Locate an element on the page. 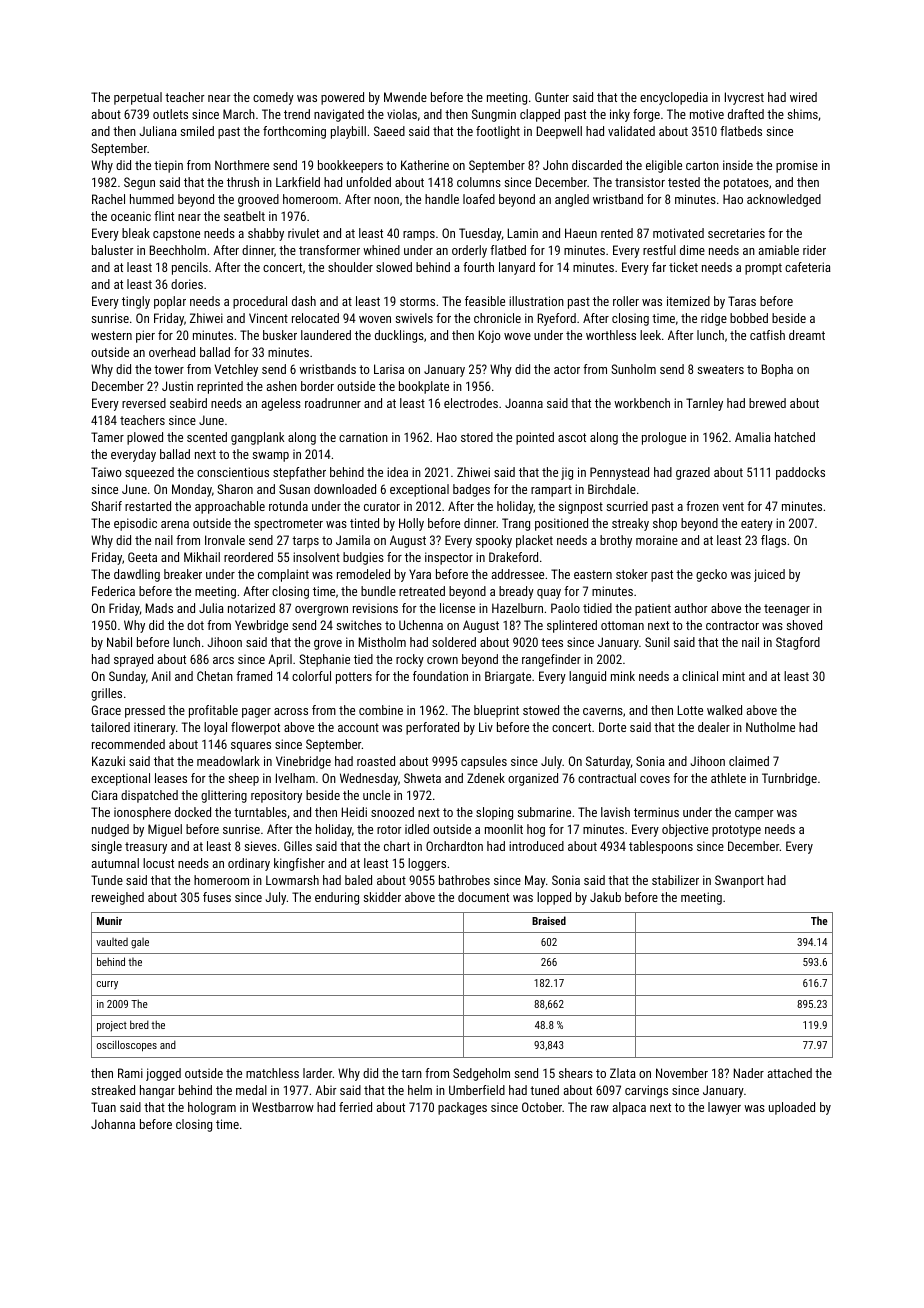 The image size is (924, 1308). packages is located at coordinates (462, 1108).
